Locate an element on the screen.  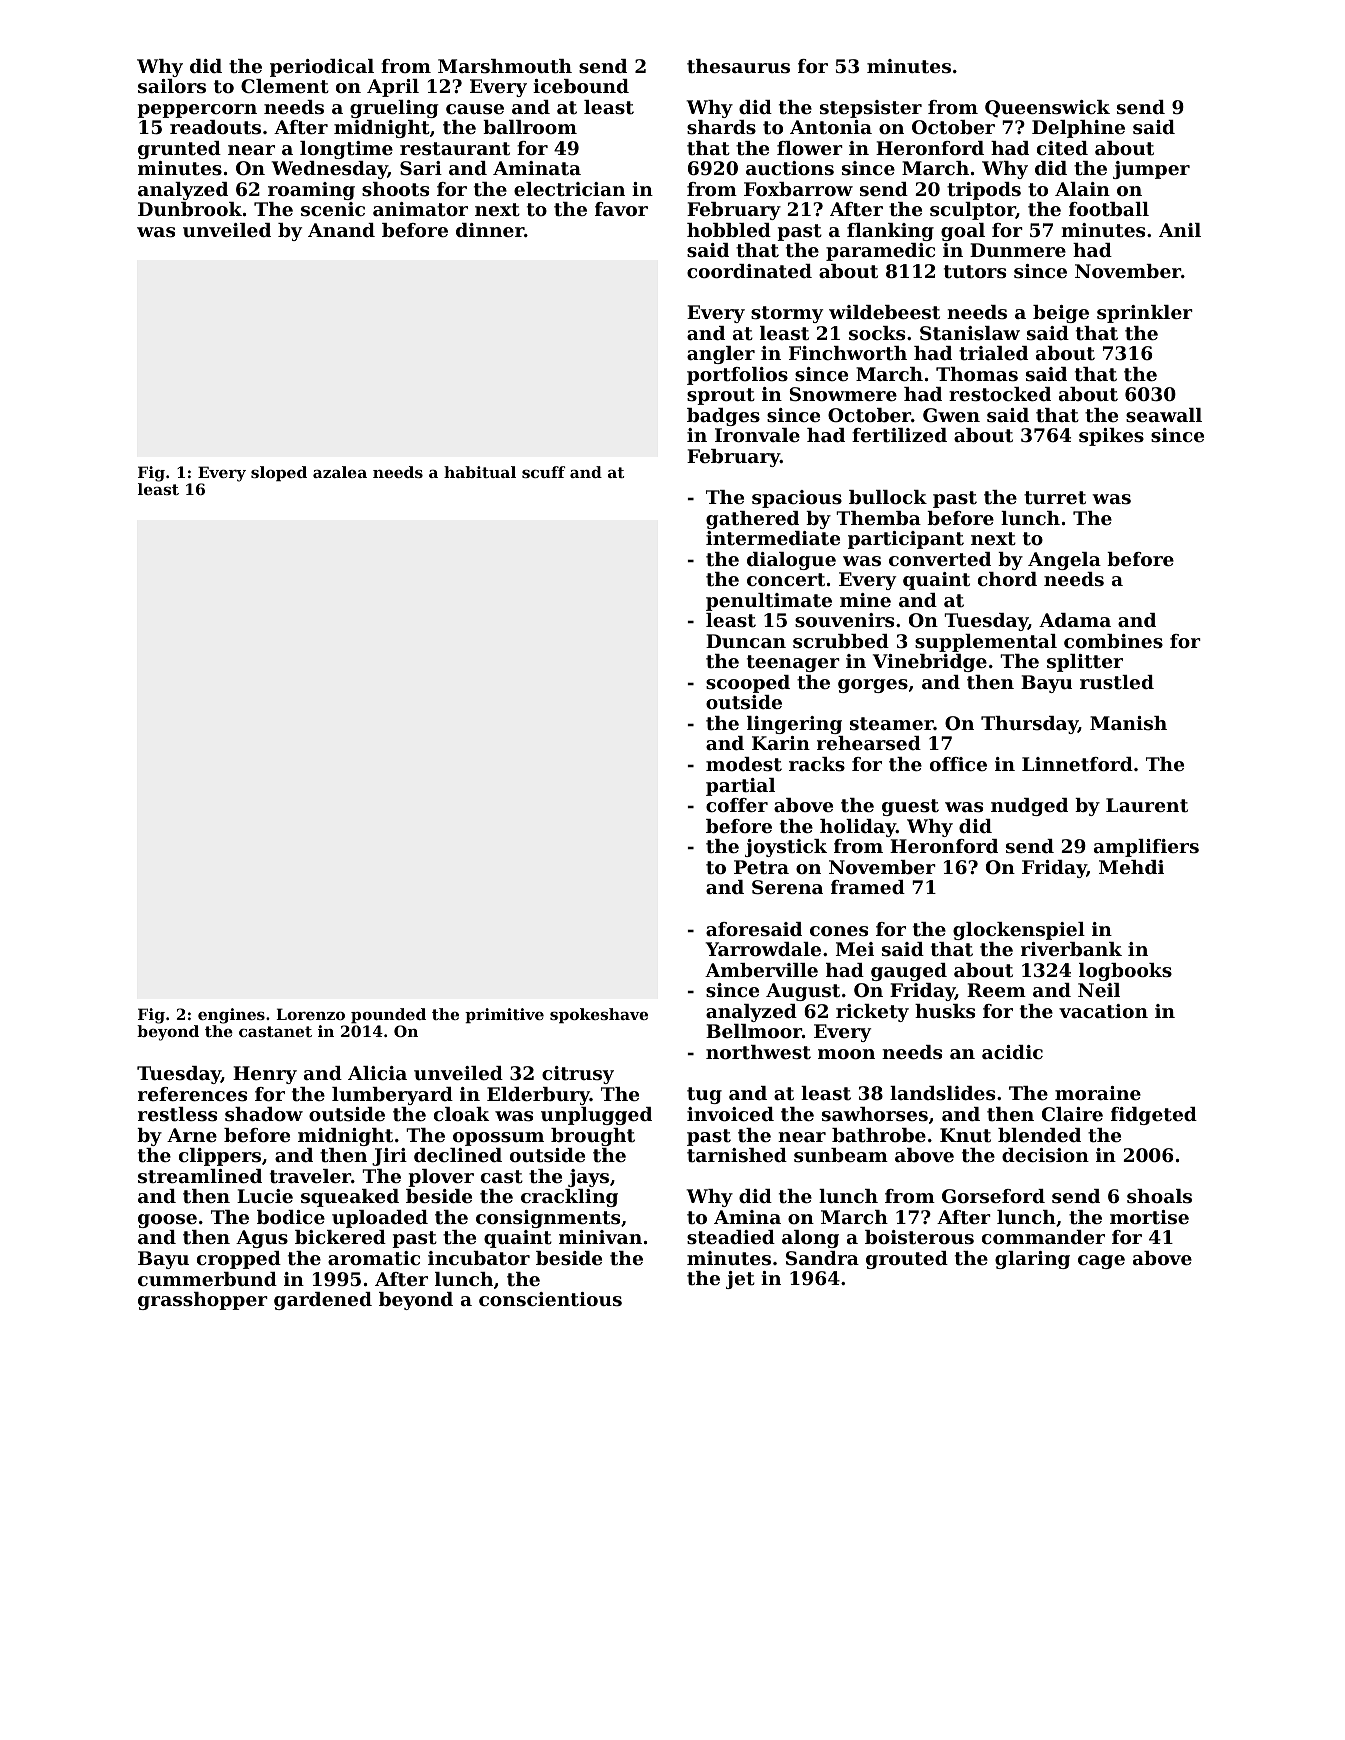
azalea is located at coordinates (340, 472).
